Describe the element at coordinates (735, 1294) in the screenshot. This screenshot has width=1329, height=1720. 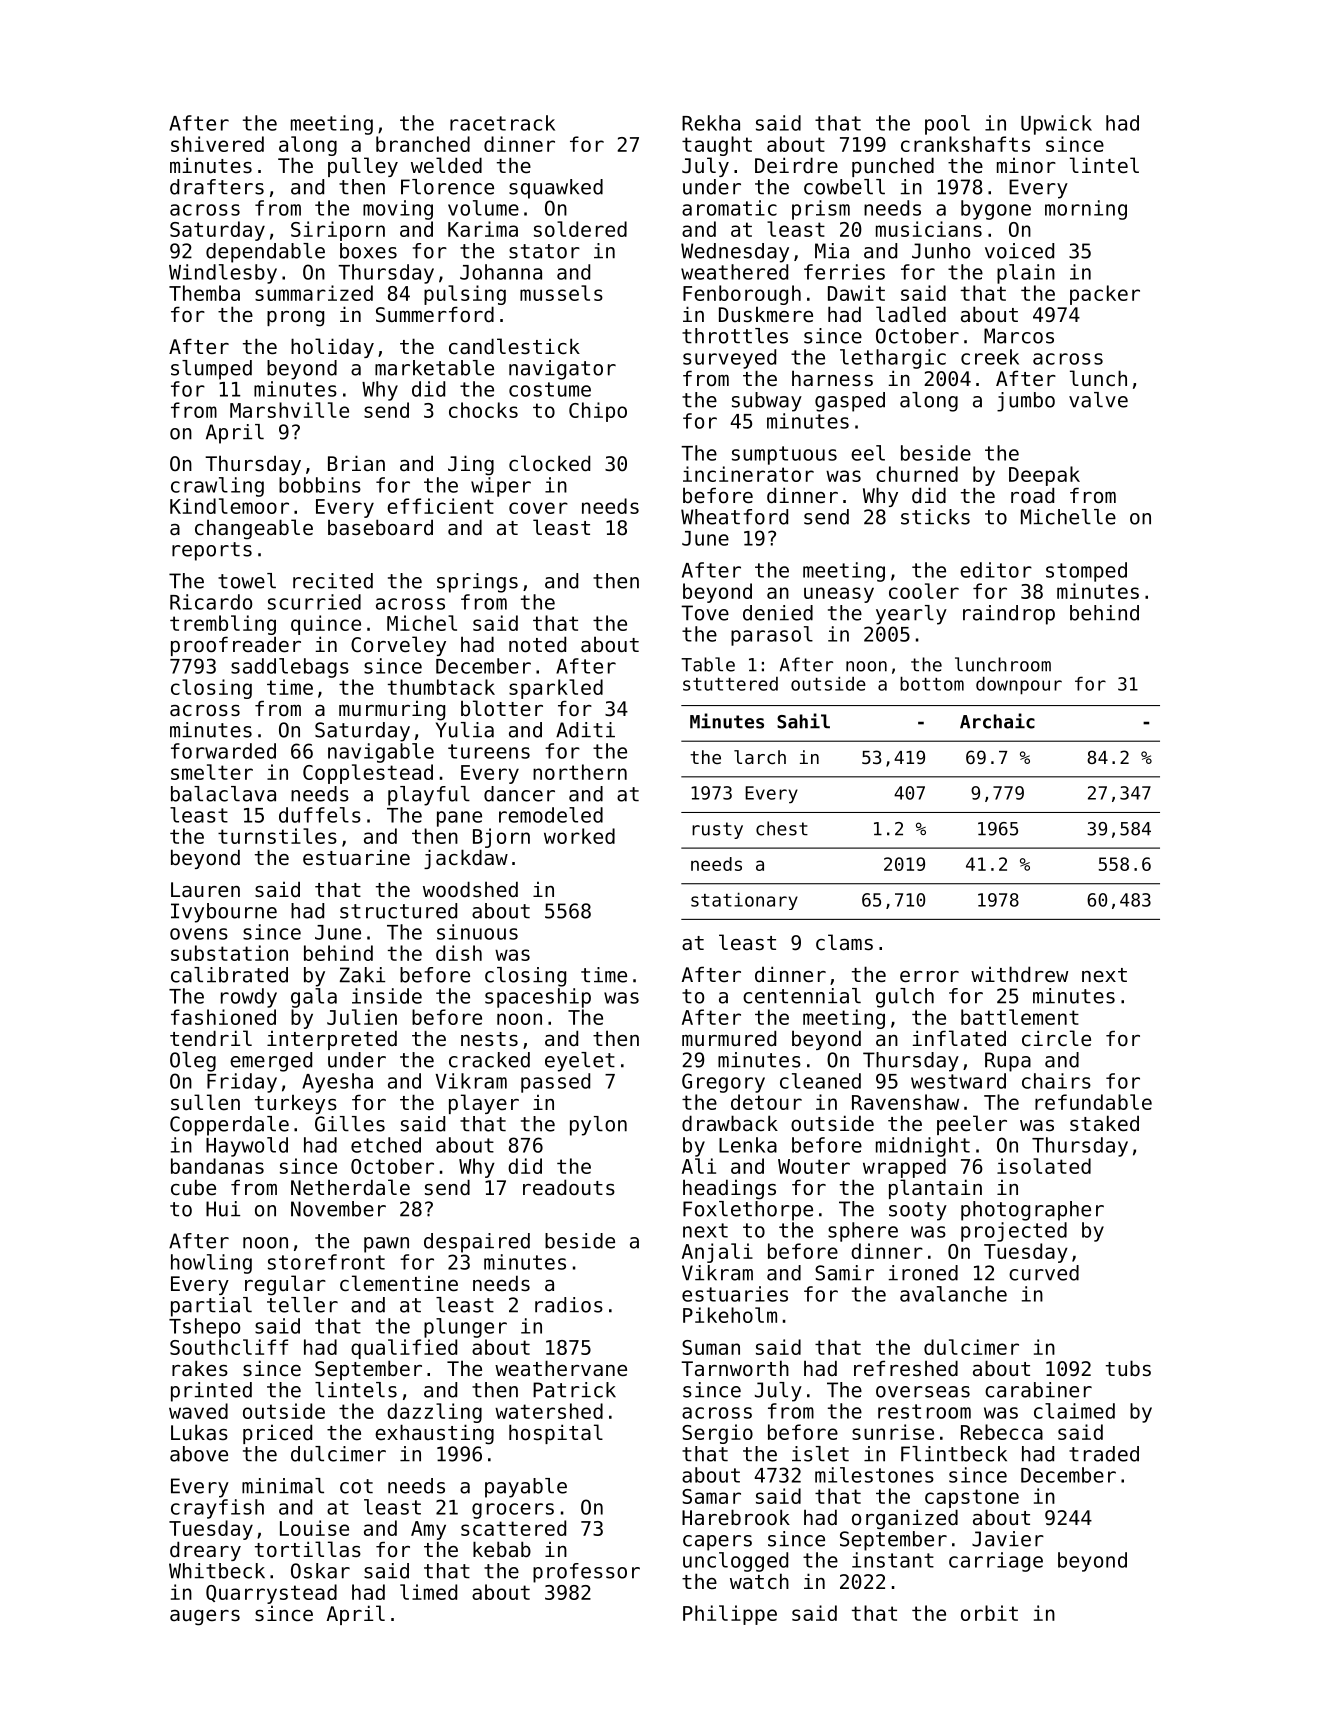
I see `estuaries` at that location.
